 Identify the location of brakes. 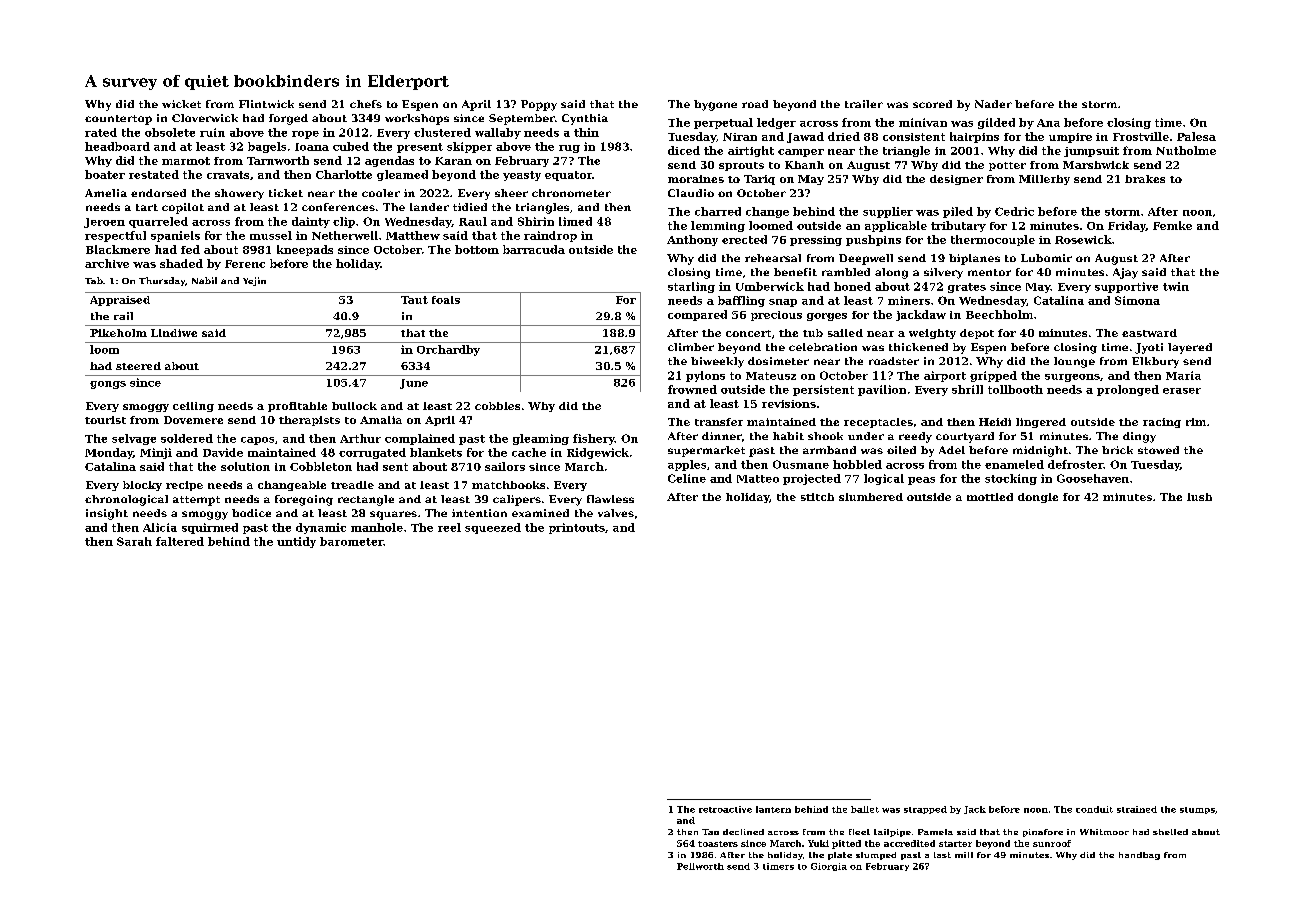
(1145, 179).
